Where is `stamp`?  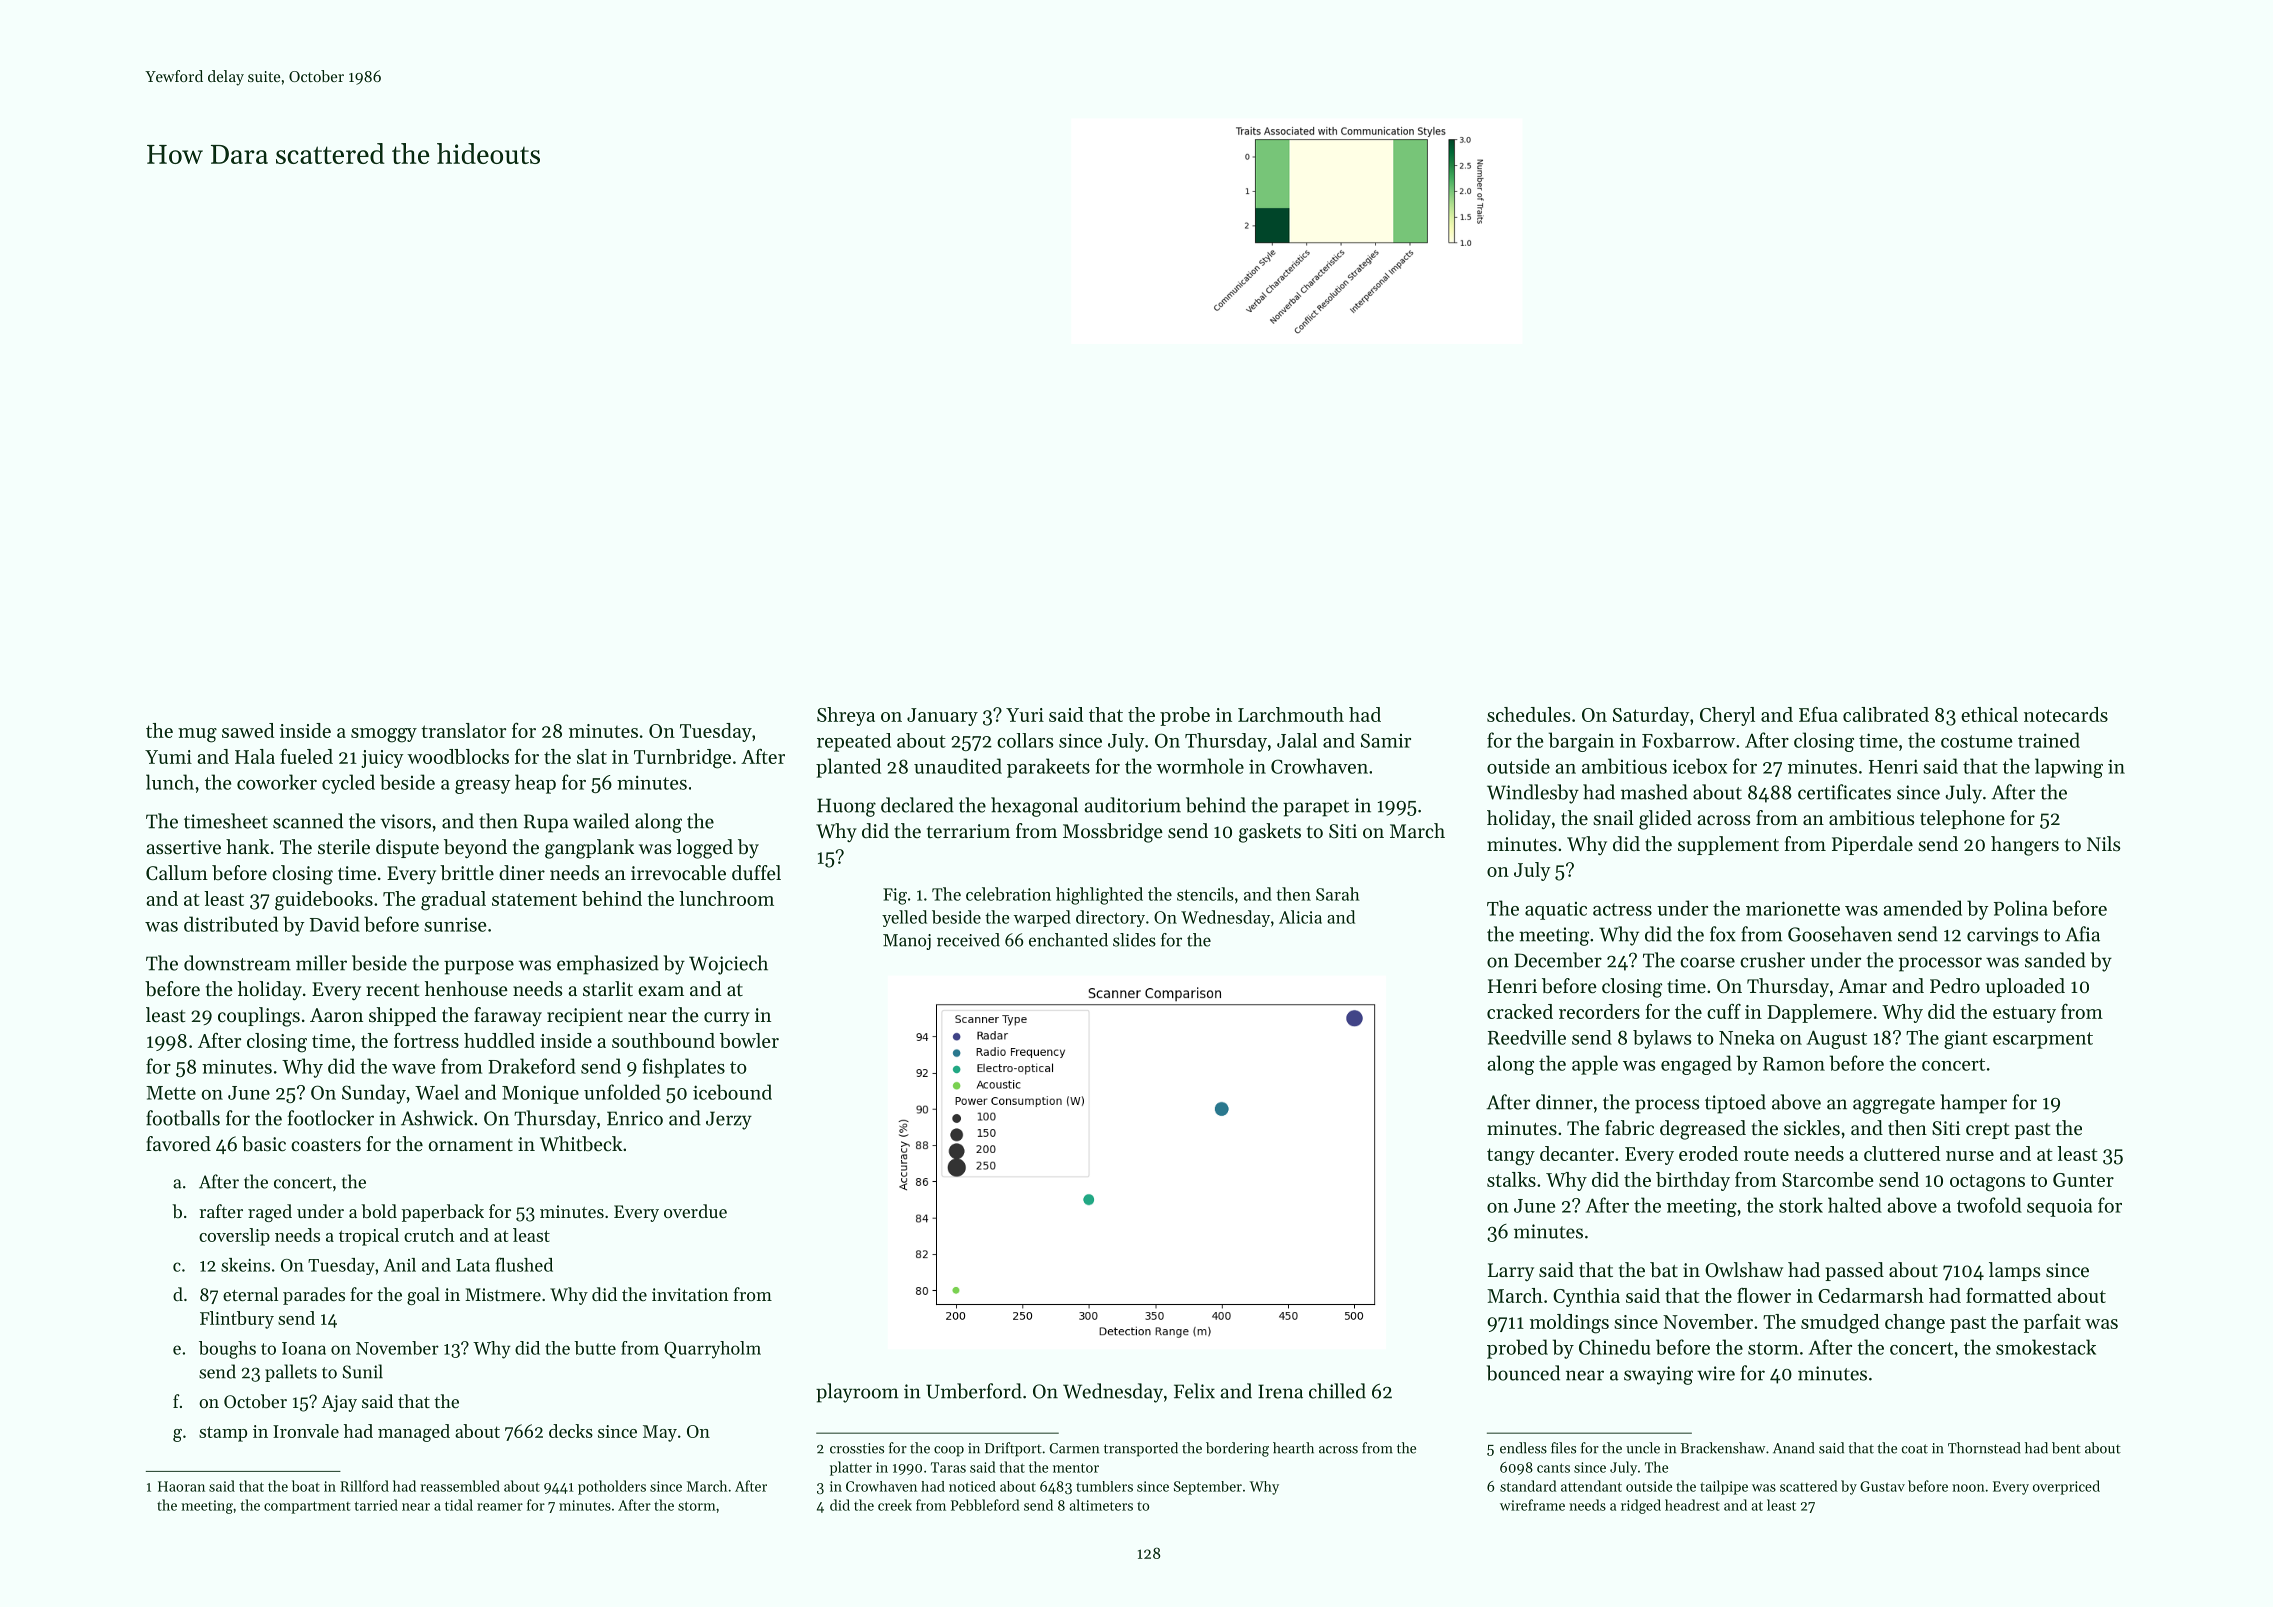 stamp is located at coordinates (223, 1434).
